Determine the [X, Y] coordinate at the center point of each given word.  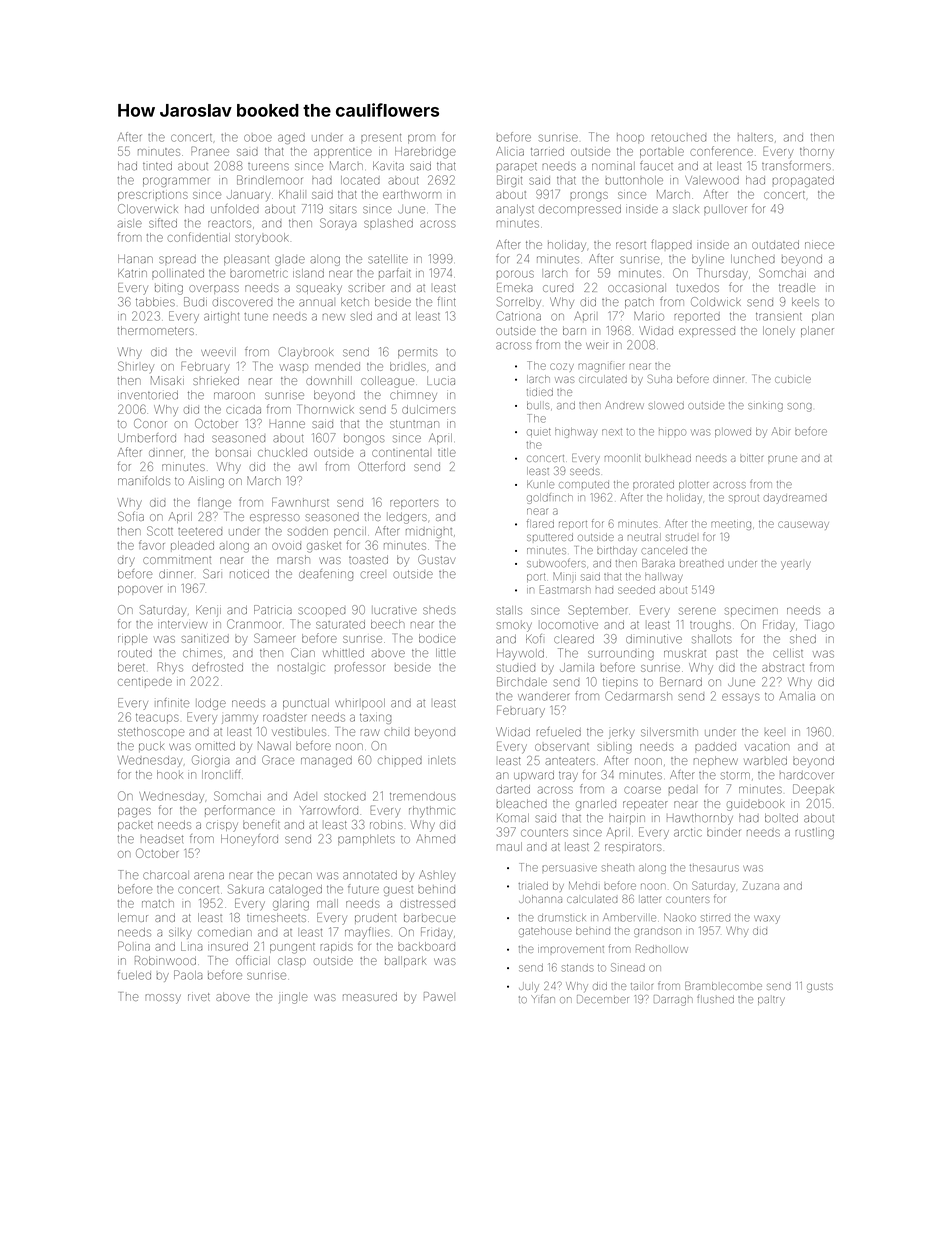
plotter [693, 485]
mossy [163, 999]
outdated [775, 244]
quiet [539, 432]
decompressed [580, 210]
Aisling [206, 482]
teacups [157, 718]
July [529, 986]
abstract [783, 667]
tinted [157, 166]
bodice [437, 638]
